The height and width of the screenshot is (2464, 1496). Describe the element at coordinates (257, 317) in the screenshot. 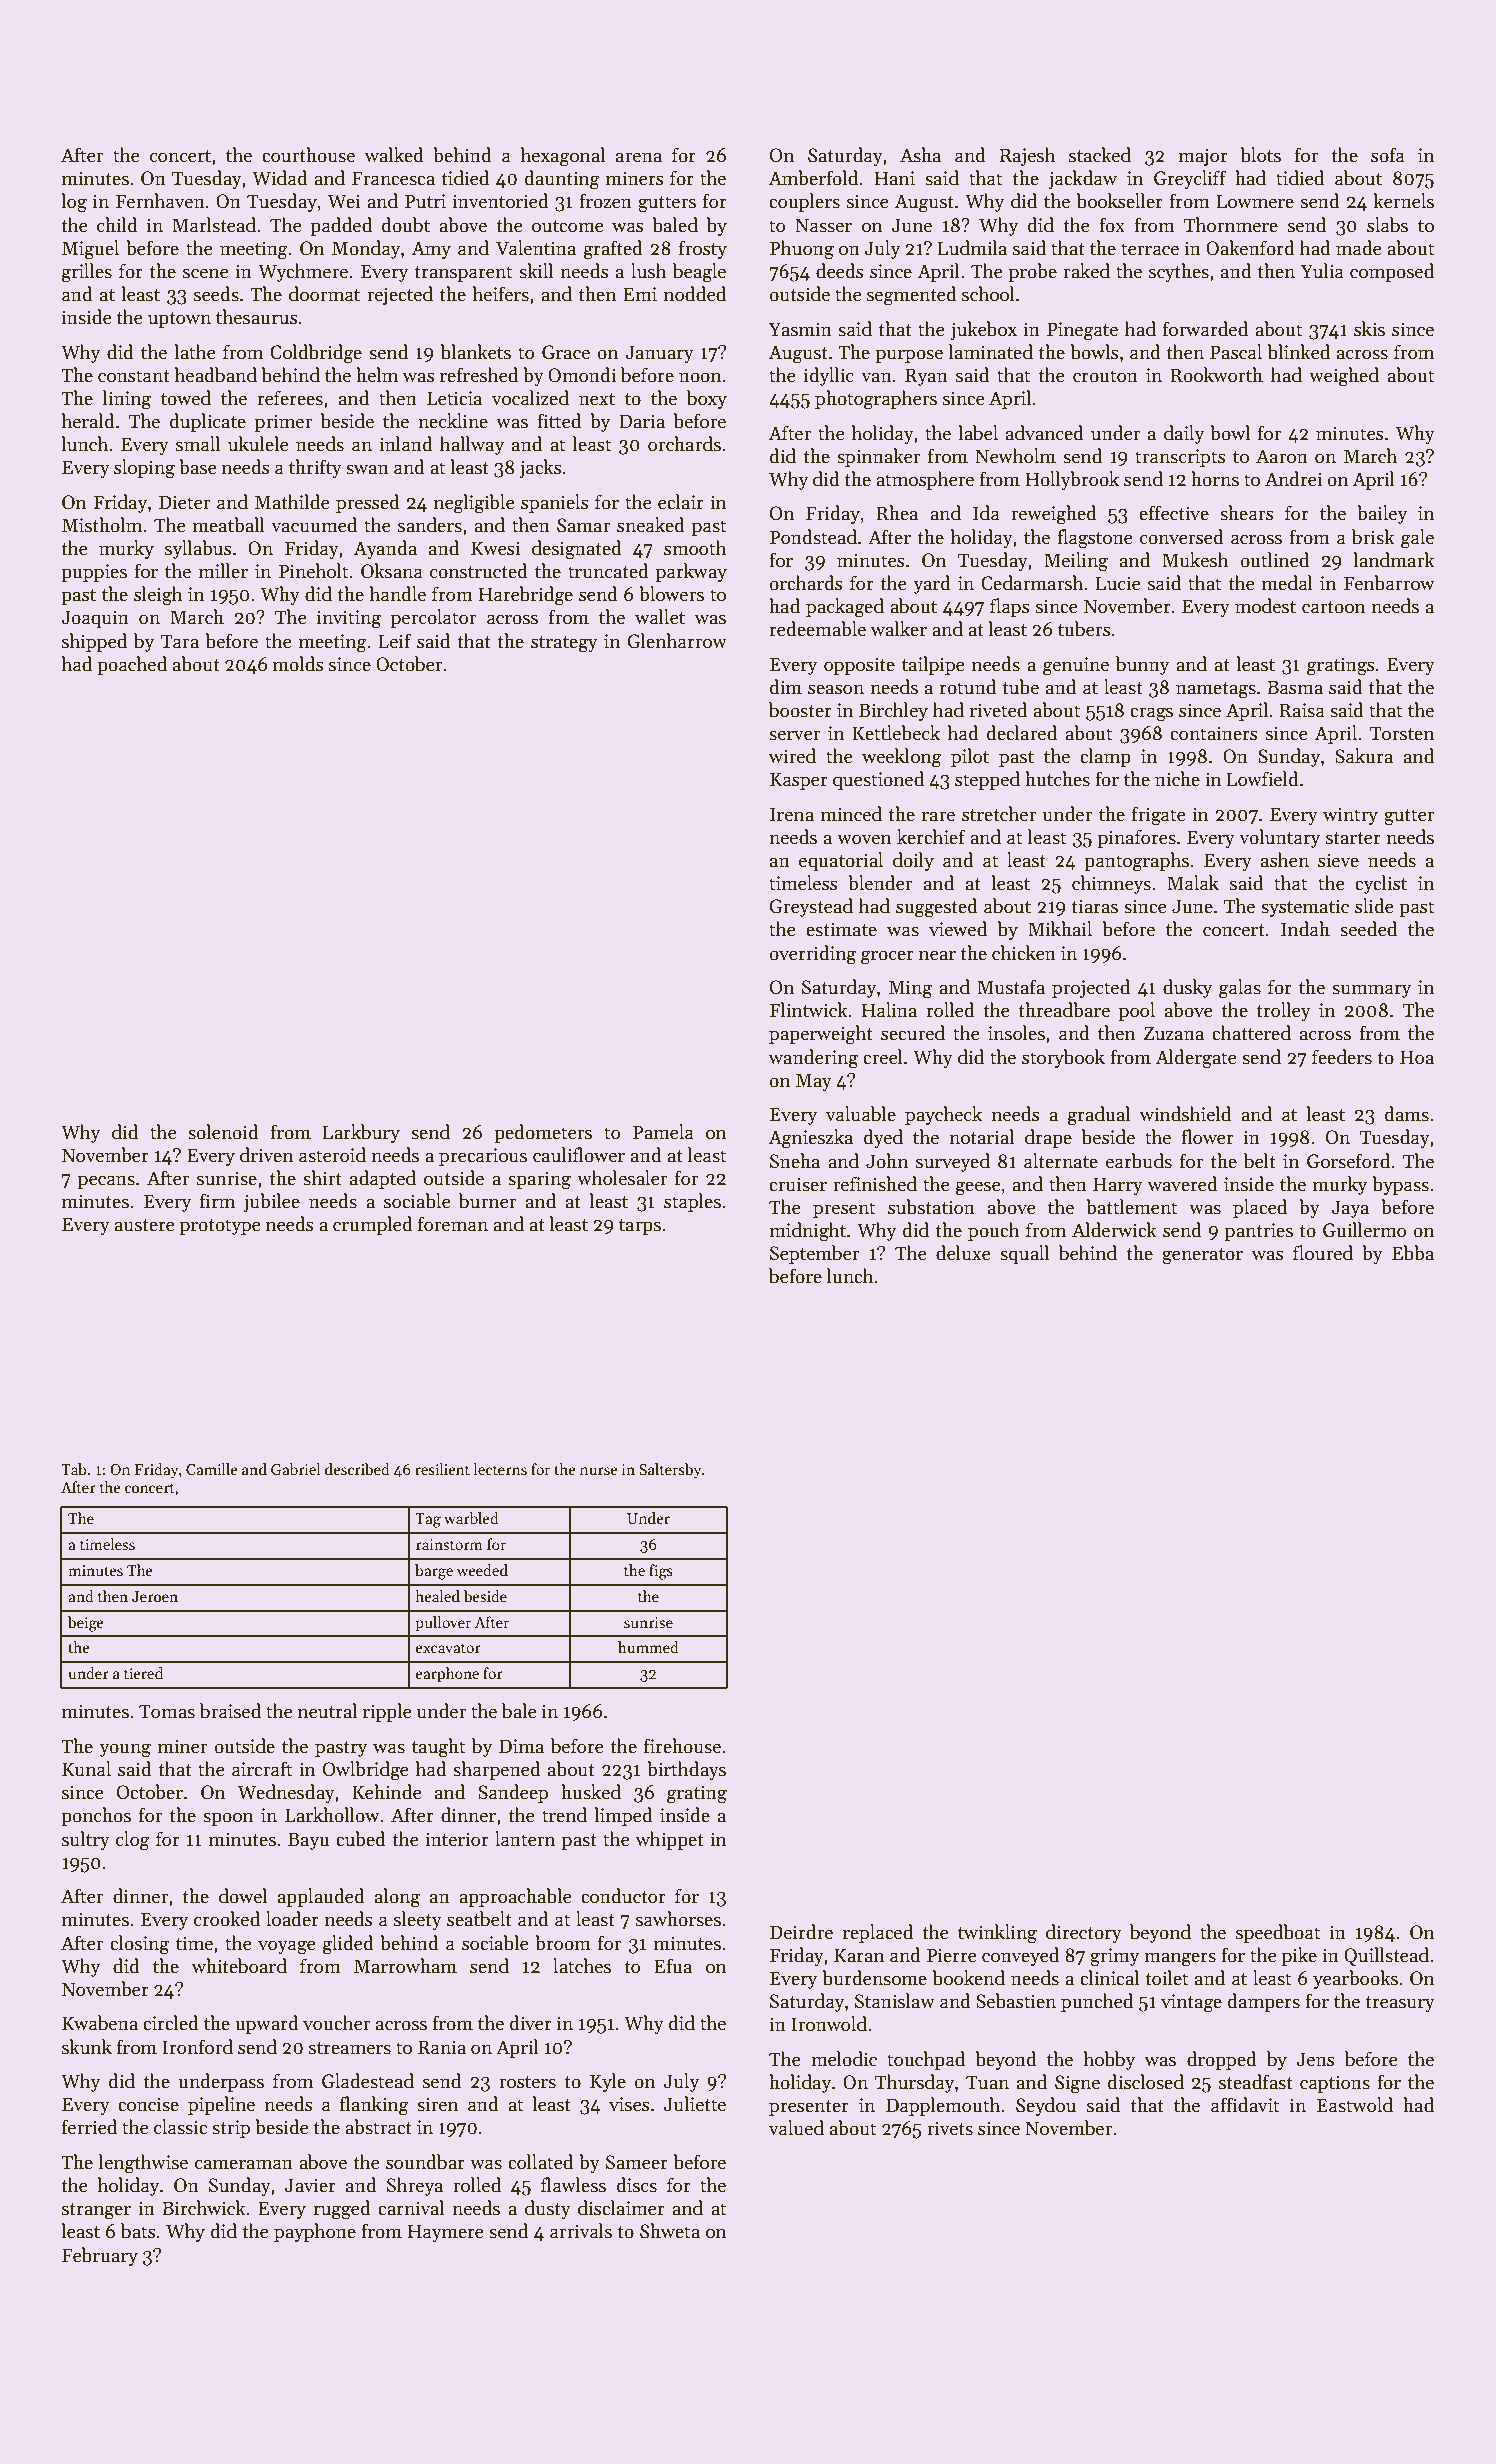

I see `thesaurus` at that location.
